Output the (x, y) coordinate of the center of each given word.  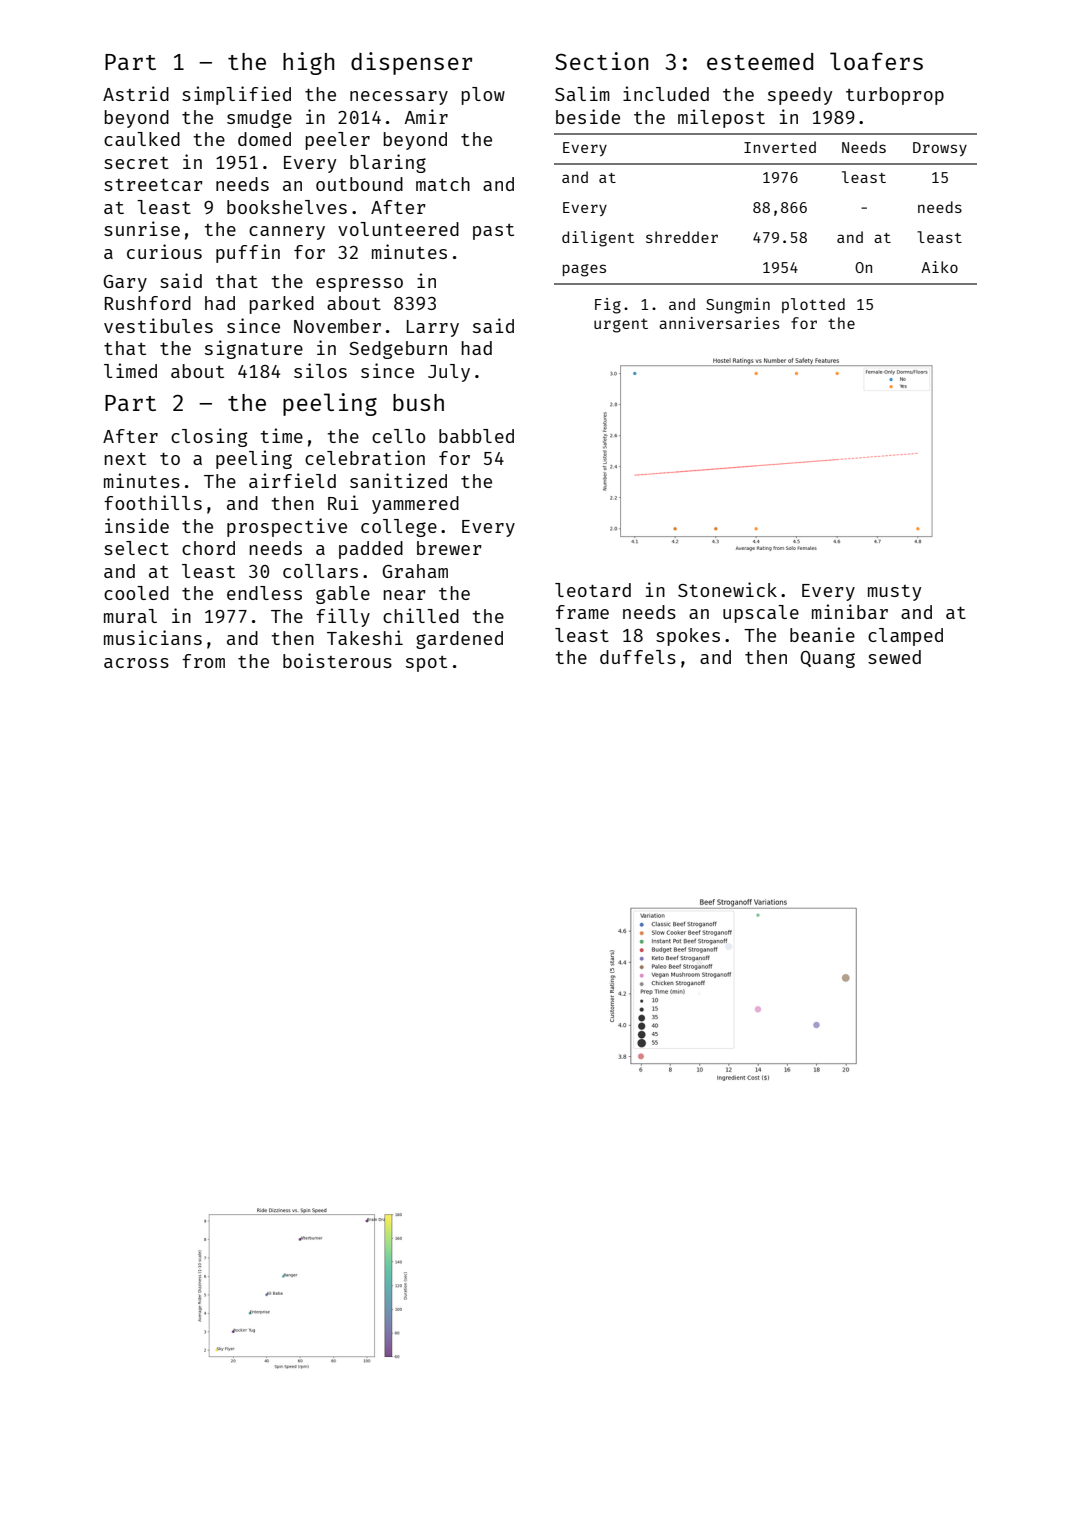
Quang (827, 659)
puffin (248, 253)
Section (601, 61)
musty (894, 593)
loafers (876, 61)
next (125, 459)
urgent (621, 326)
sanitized (398, 480)
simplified (236, 95)
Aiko (939, 267)
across (136, 663)
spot (426, 664)
